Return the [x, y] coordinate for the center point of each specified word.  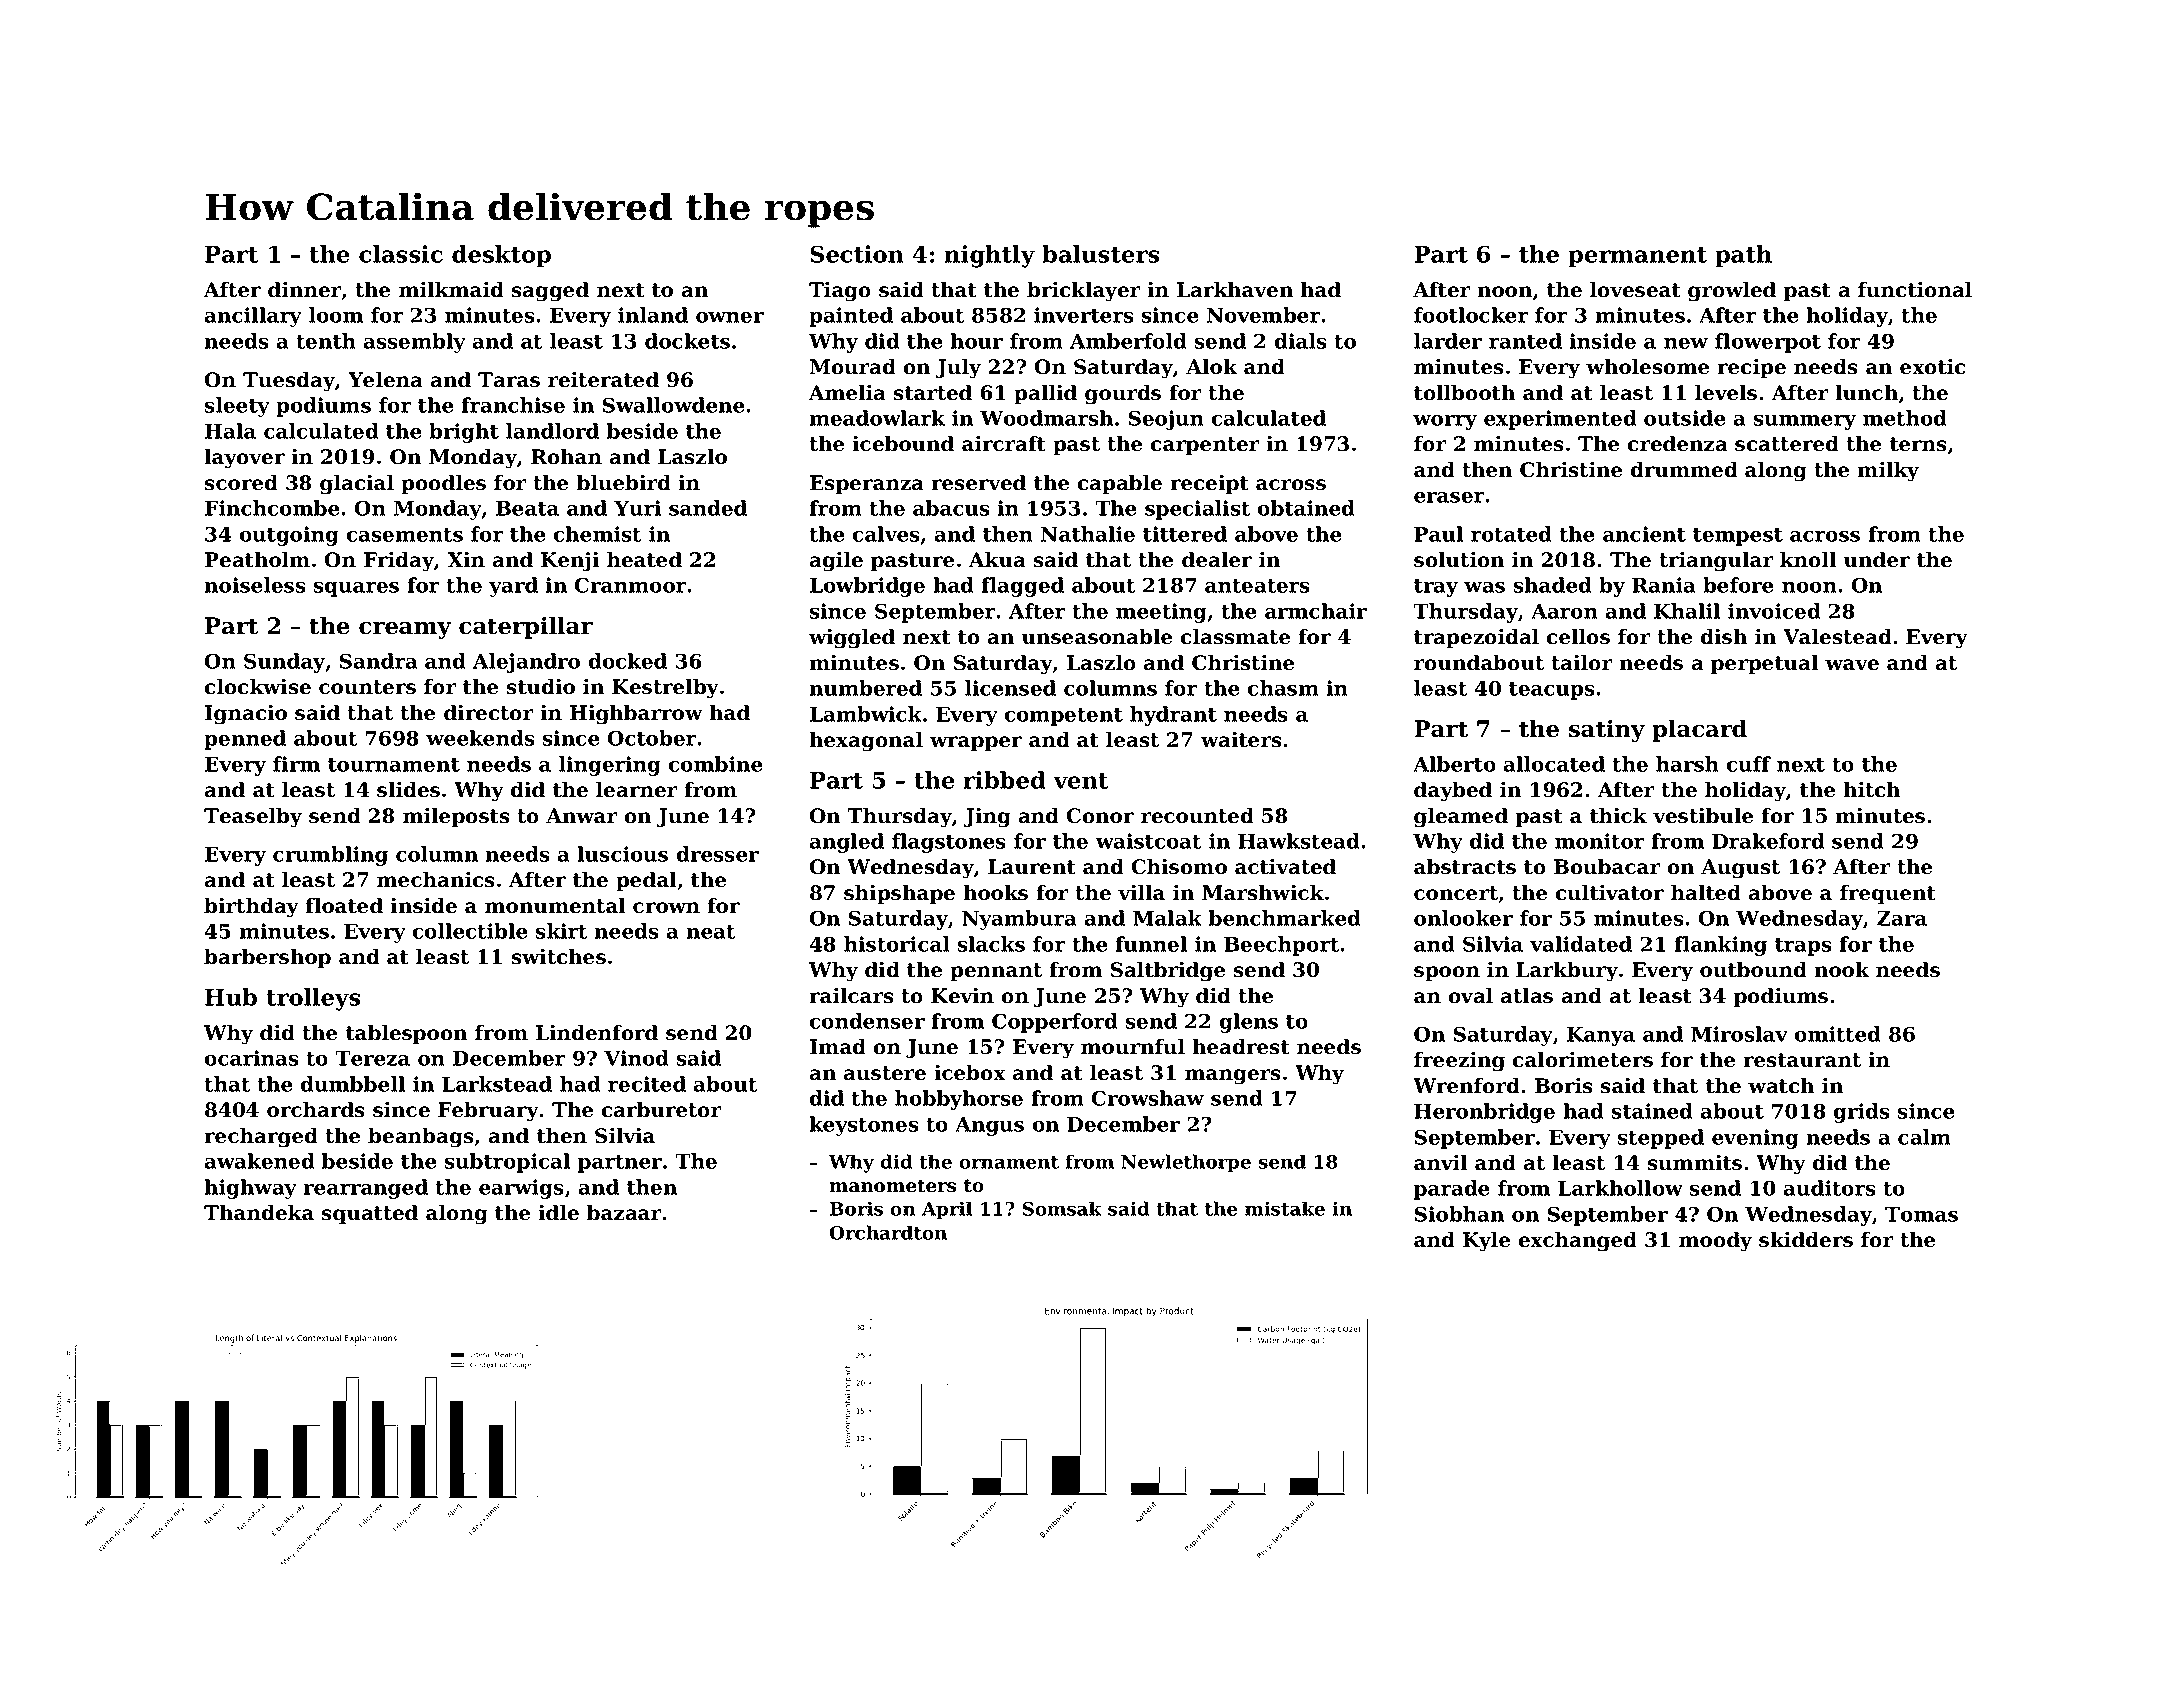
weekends [480, 738]
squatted [370, 1214]
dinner [305, 291]
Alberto [1454, 764]
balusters [1101, 254]
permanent [1637, 257]
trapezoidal [1476, 638]
